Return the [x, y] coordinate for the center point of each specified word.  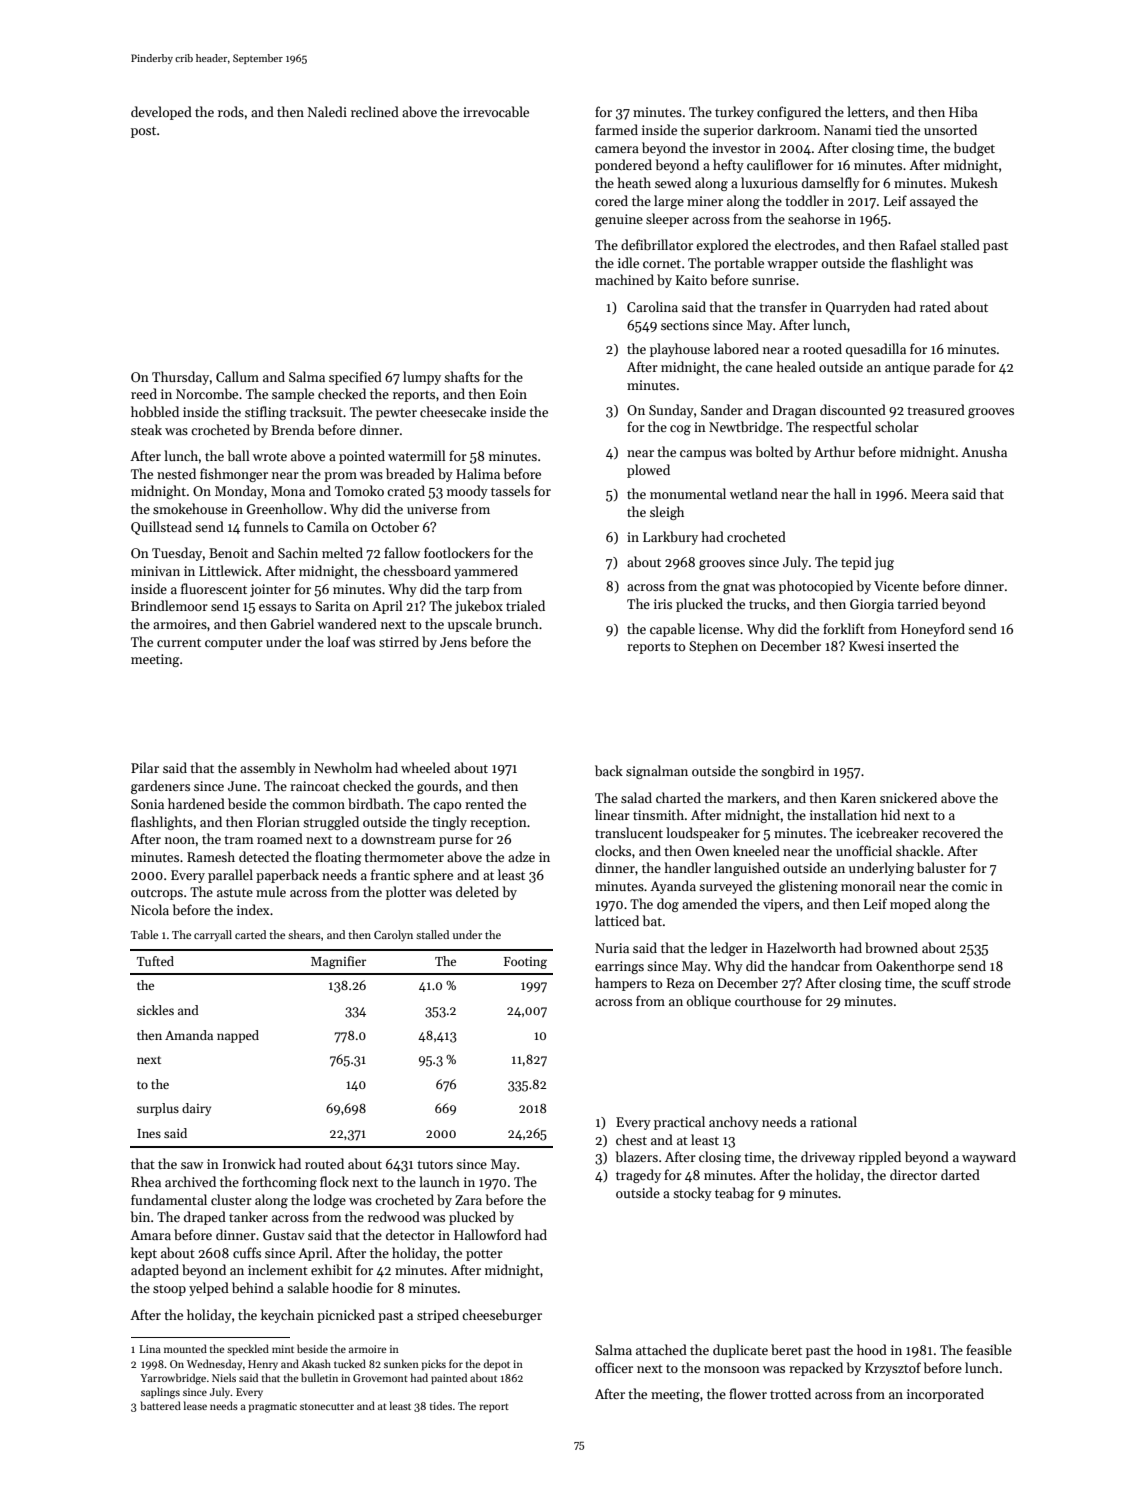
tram [239, 839]
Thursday [180, 378]
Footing [525, 963]
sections [685, 325]
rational [833, 1121]
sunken [401, 1363]
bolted [774, 451]
